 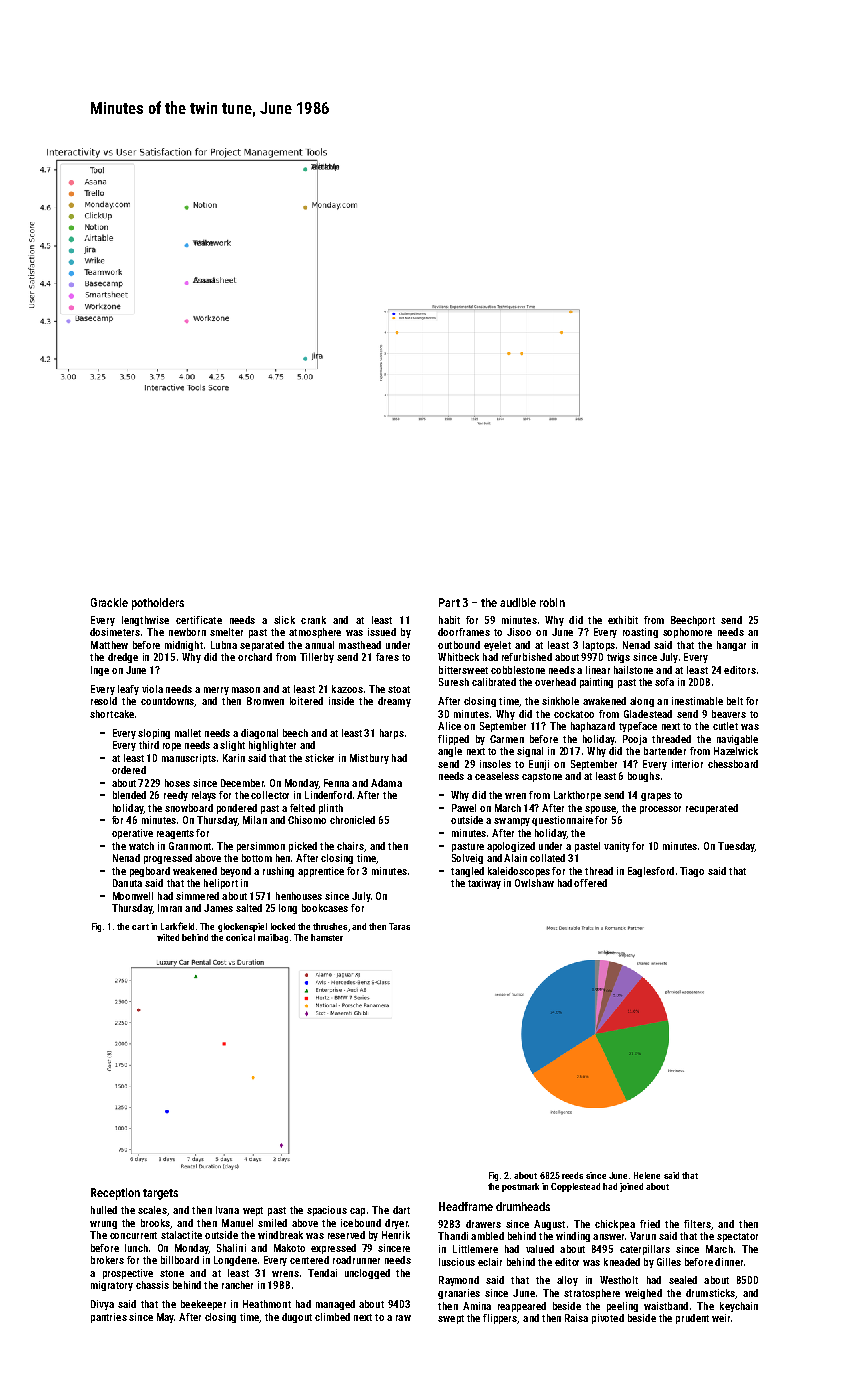 What do you see at coordinates (449, 620) in the screenshot?
I see `habit` at bounding box center [449, 620].
